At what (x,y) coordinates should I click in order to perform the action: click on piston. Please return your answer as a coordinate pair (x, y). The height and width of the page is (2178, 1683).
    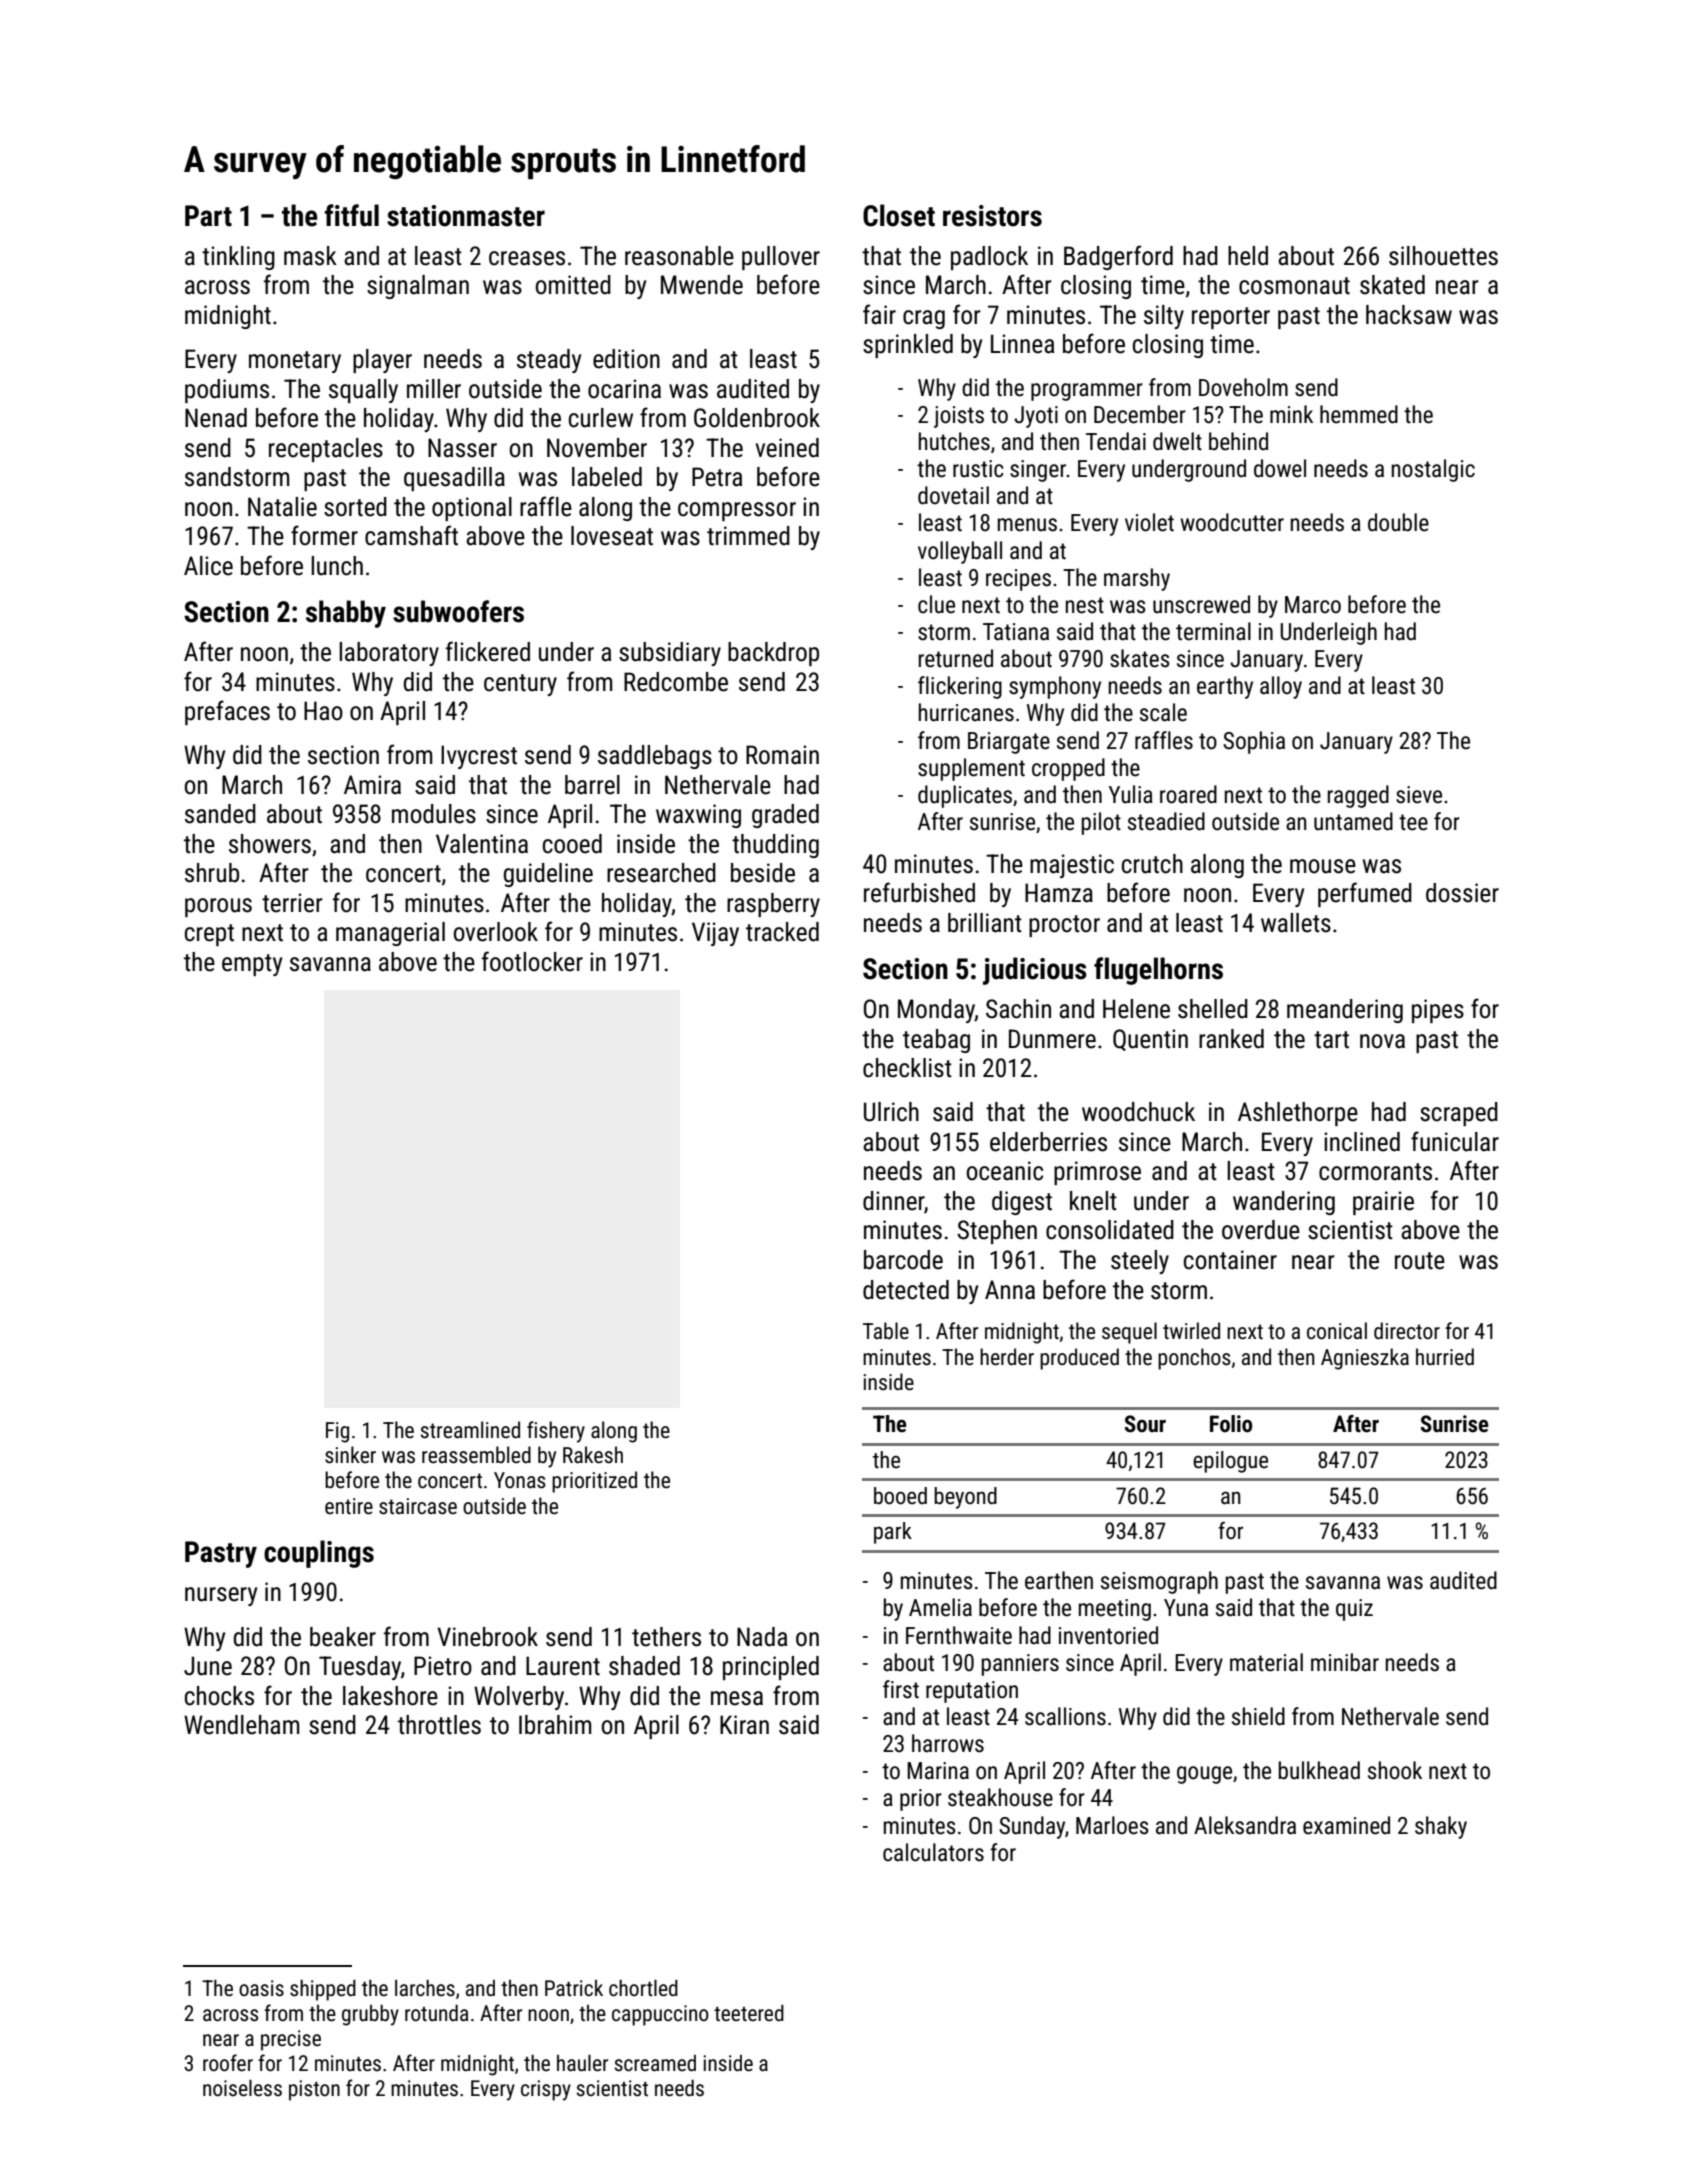
    Looking at the image, I should click on (314, 2090).
